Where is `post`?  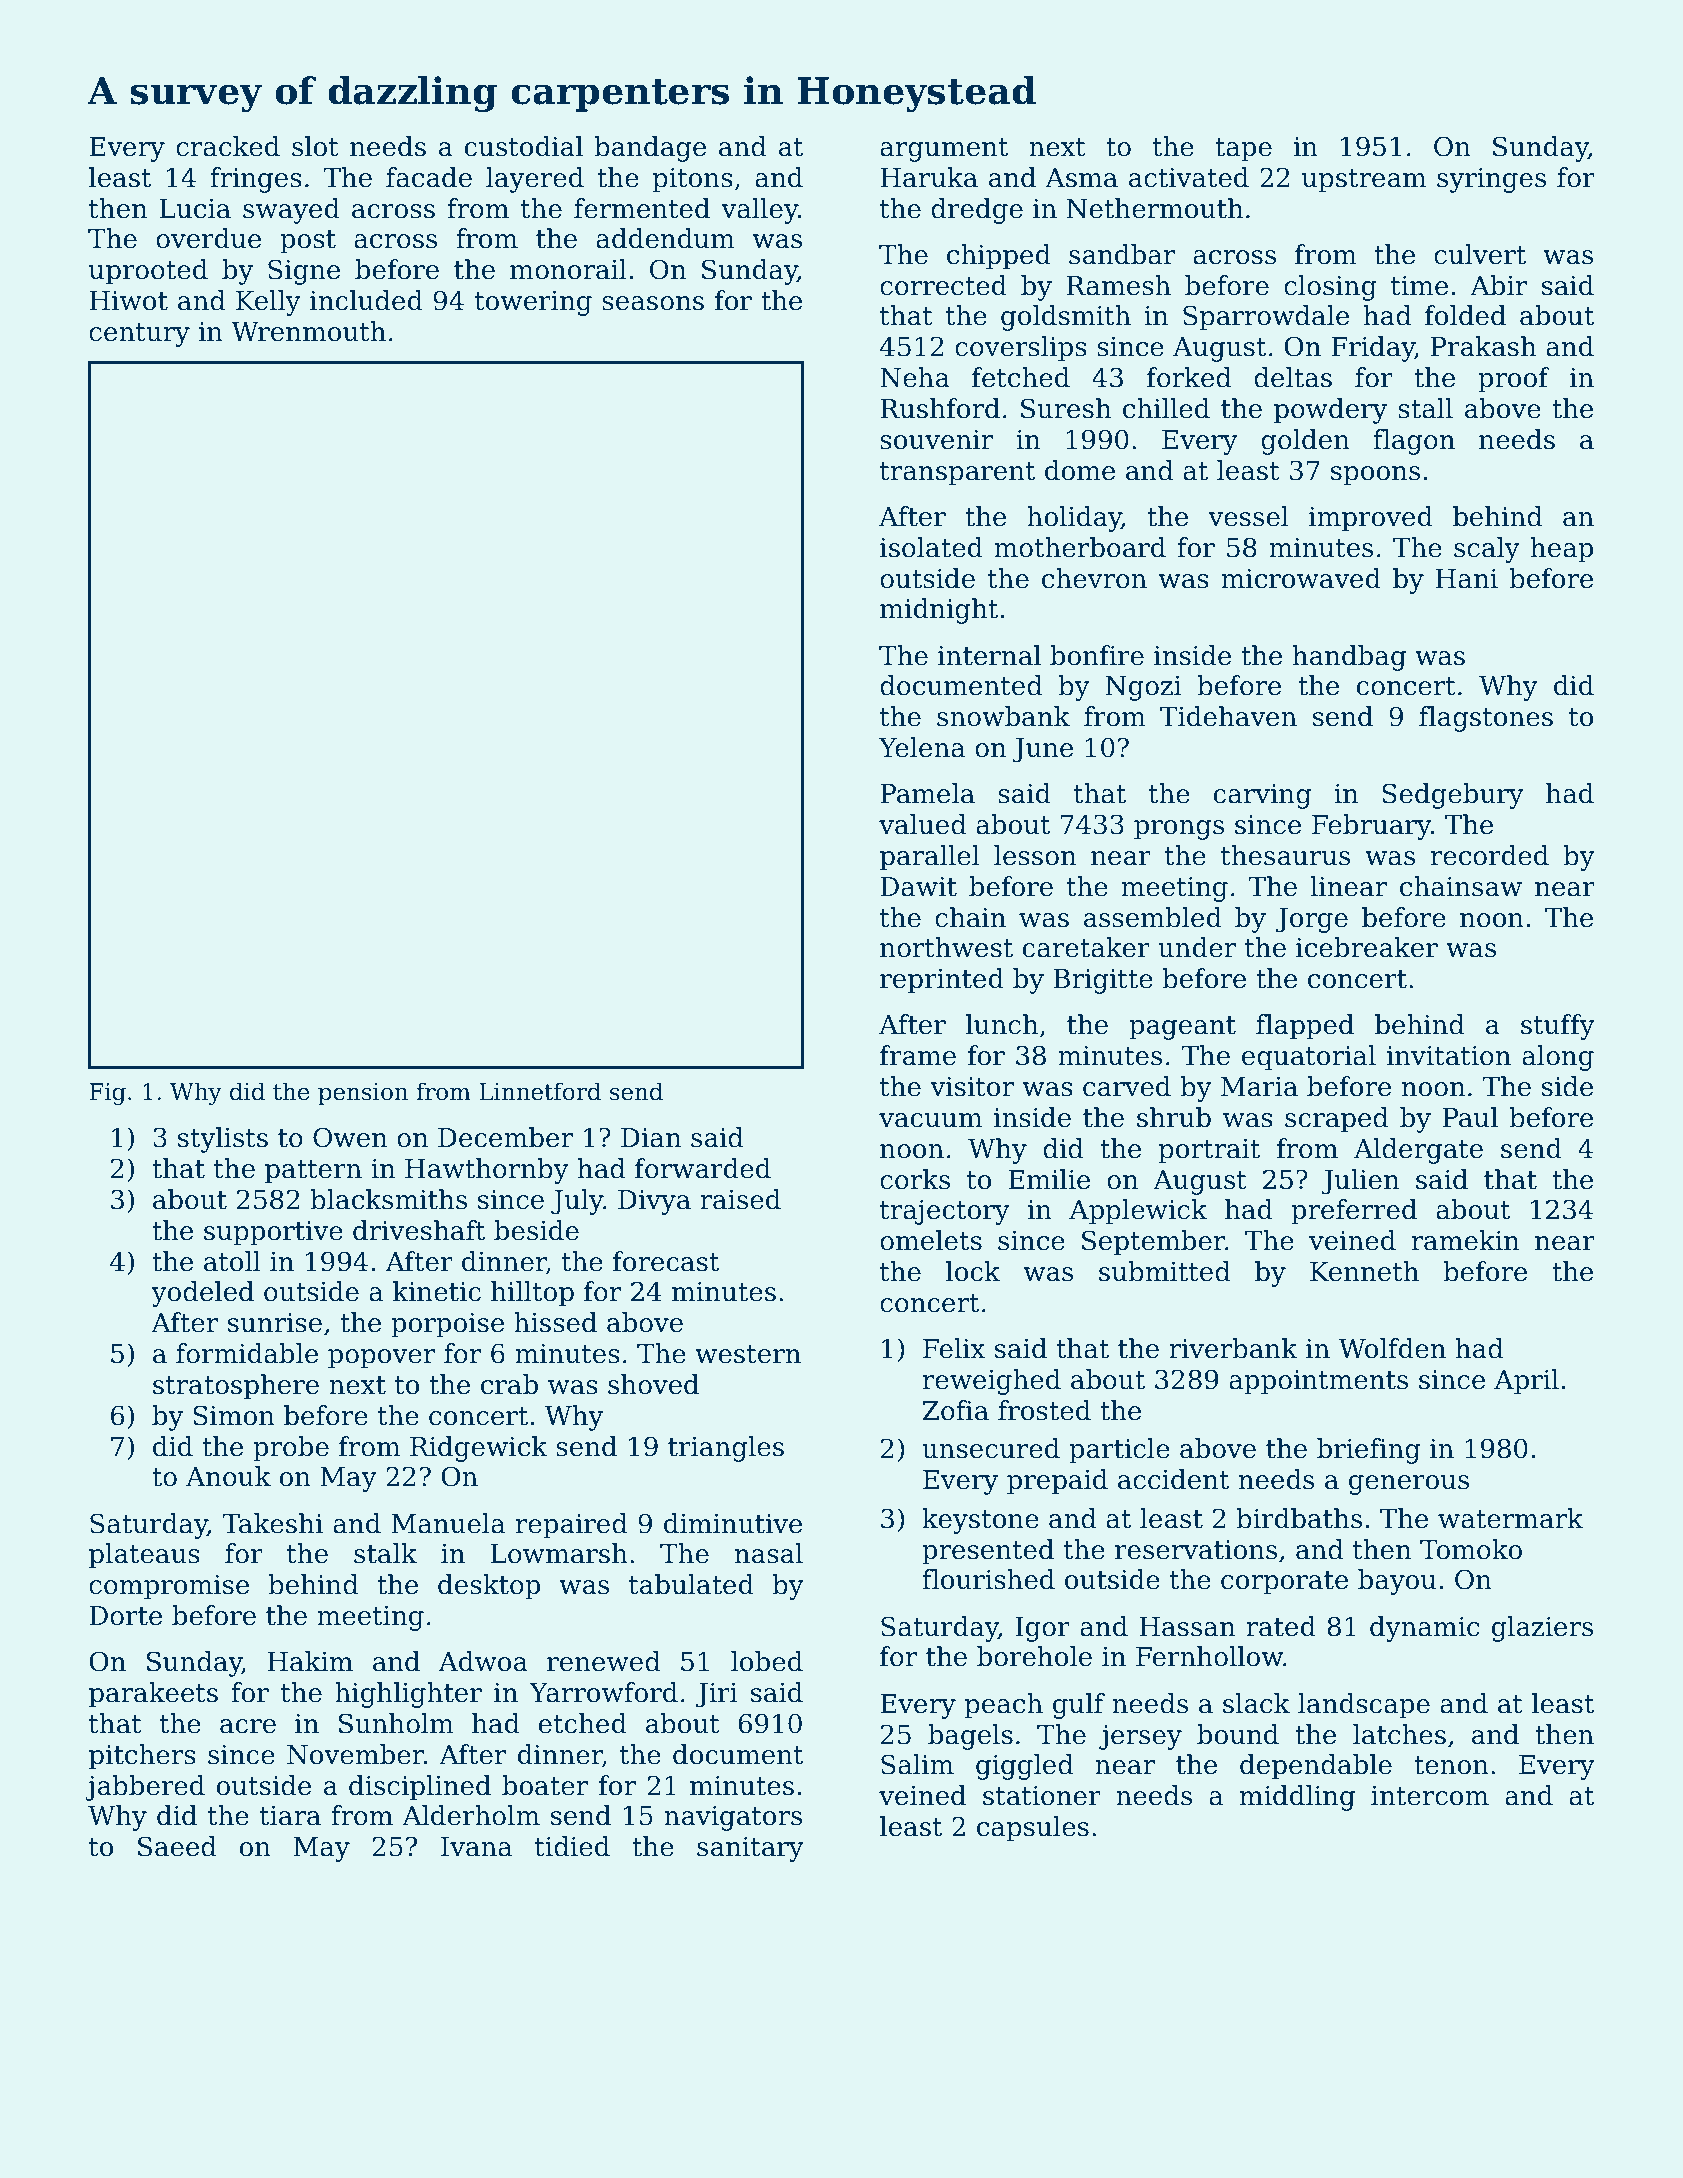
post is located at coordinates (308, 242).
